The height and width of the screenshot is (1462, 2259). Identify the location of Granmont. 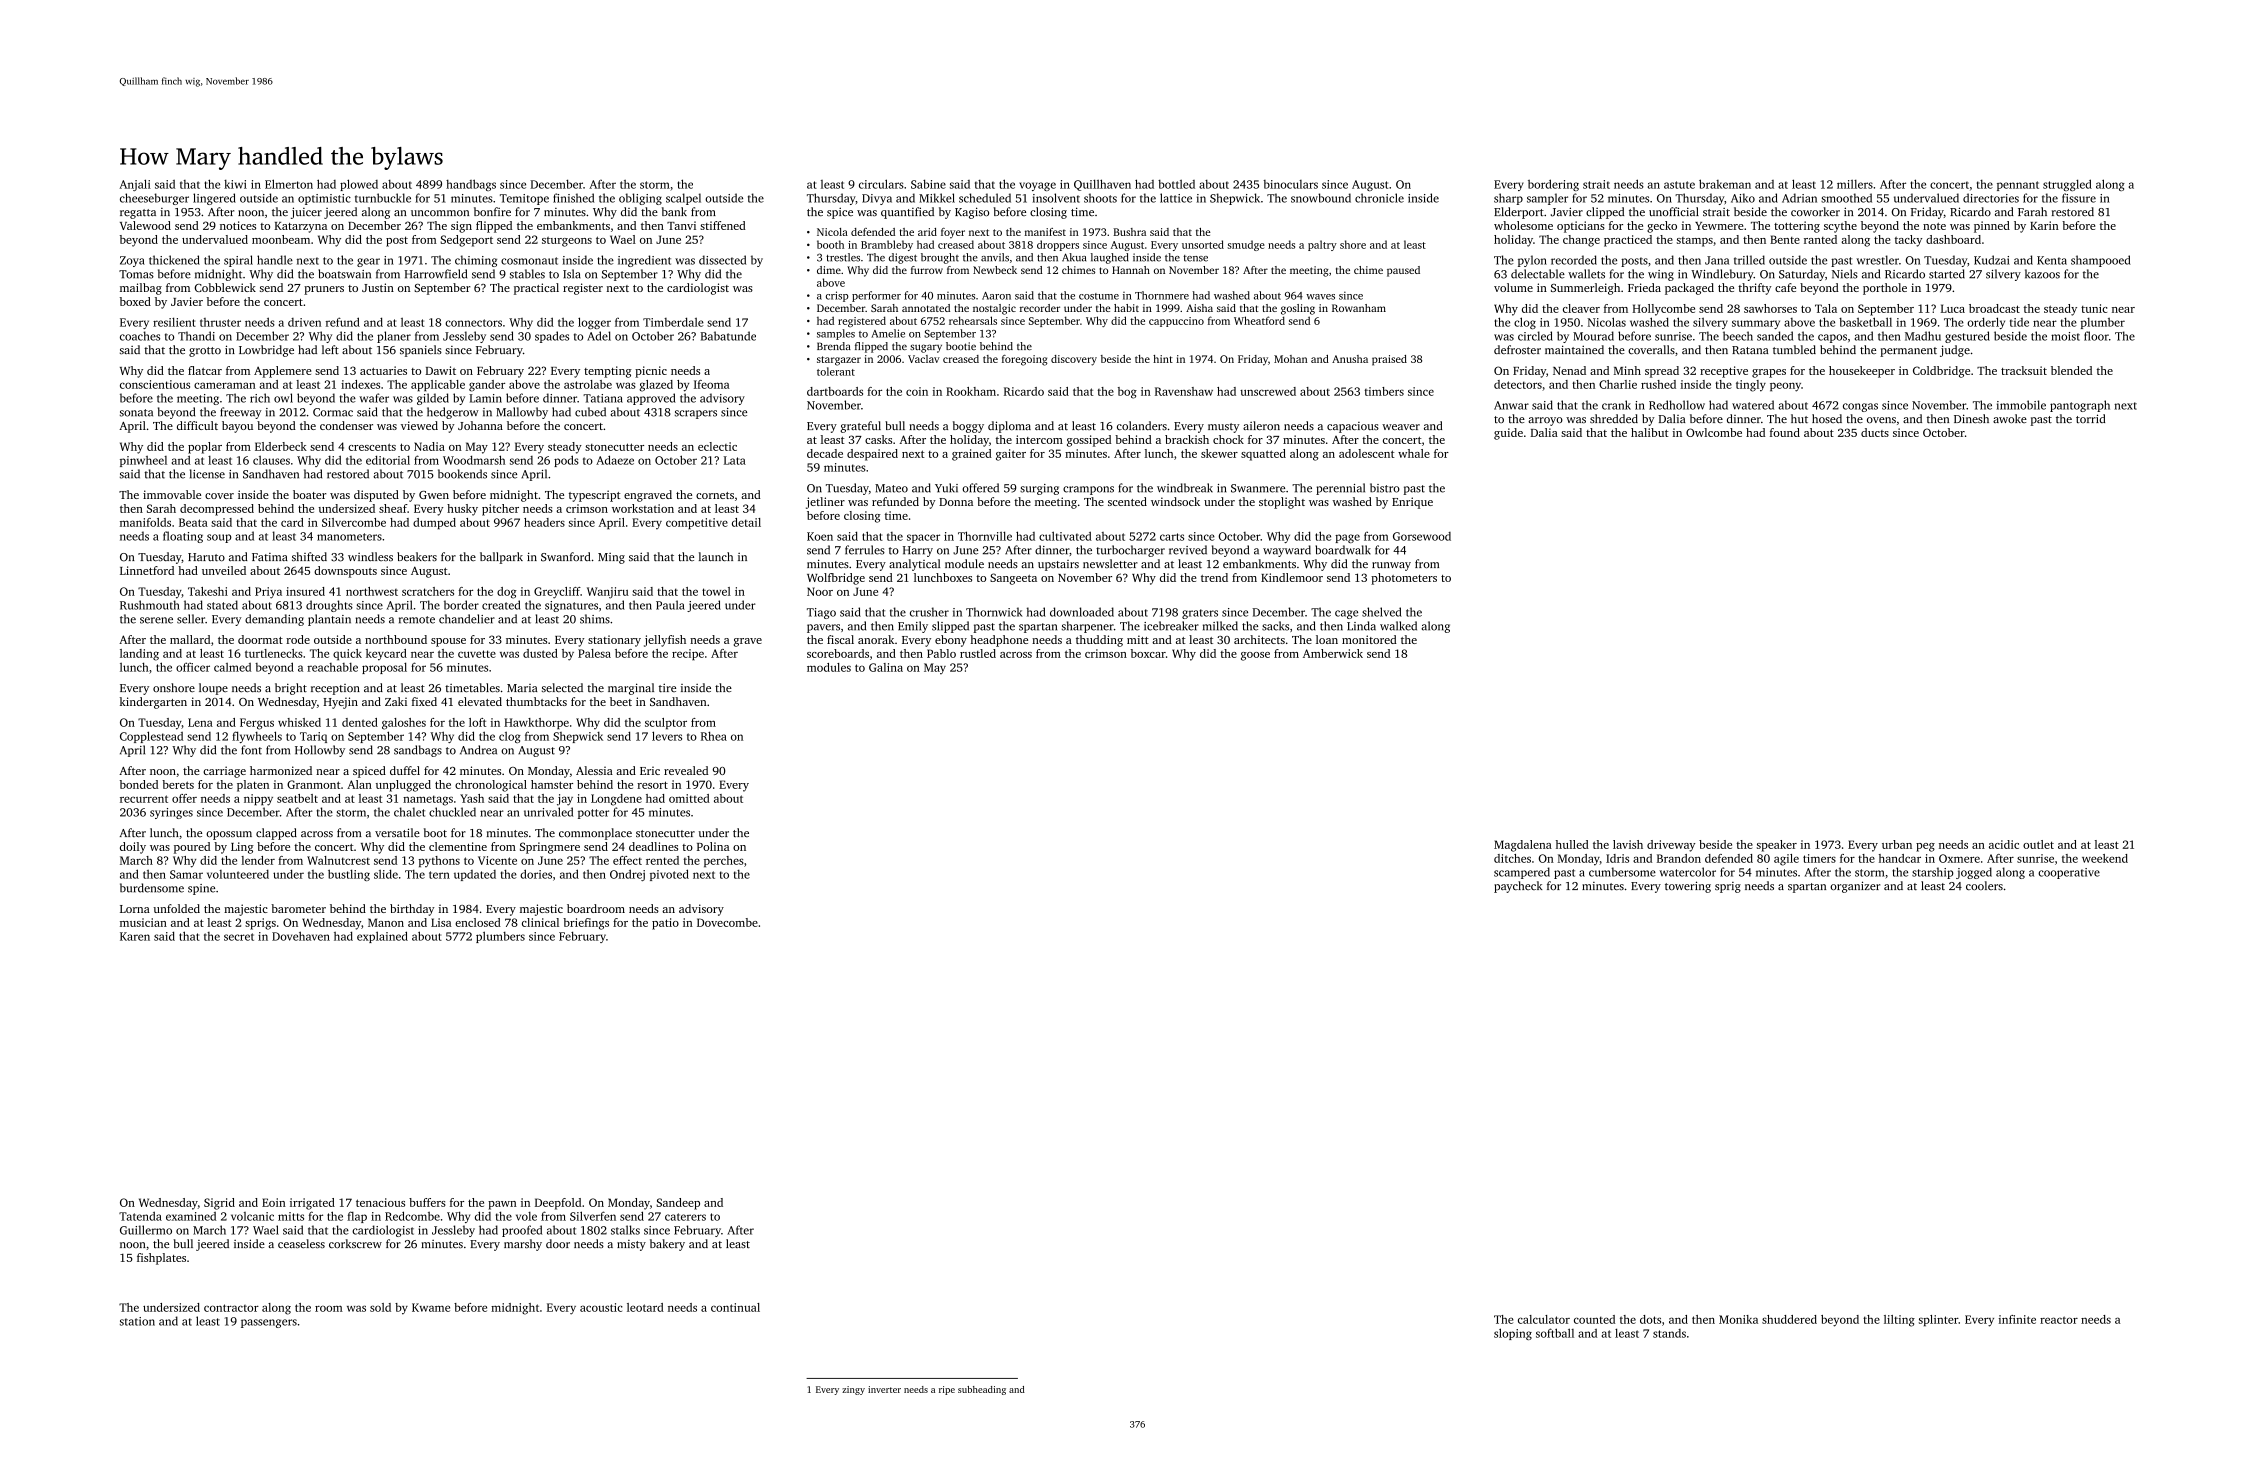
(313, 784).
